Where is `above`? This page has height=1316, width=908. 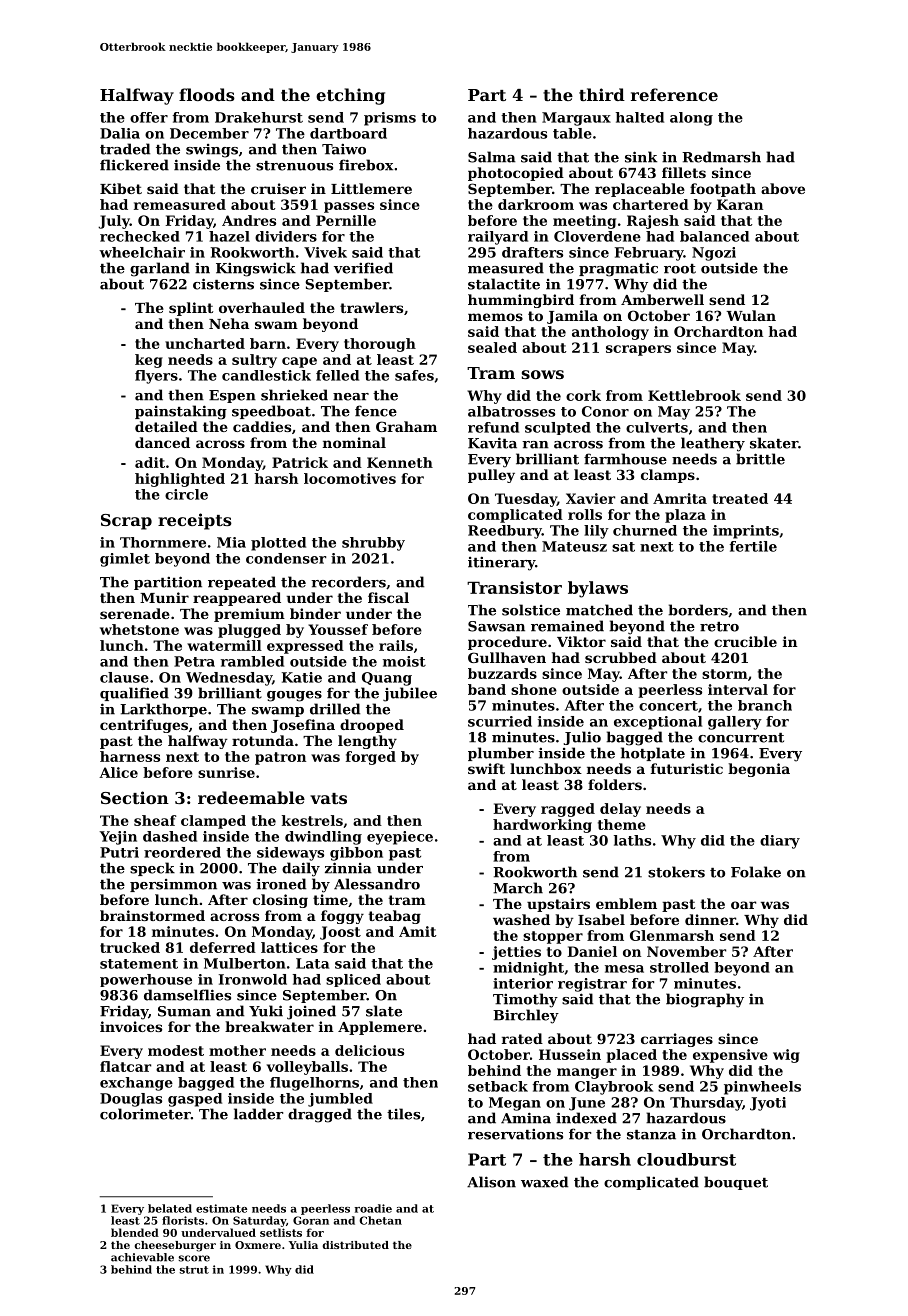
above is located at coordinates (783, 188).
